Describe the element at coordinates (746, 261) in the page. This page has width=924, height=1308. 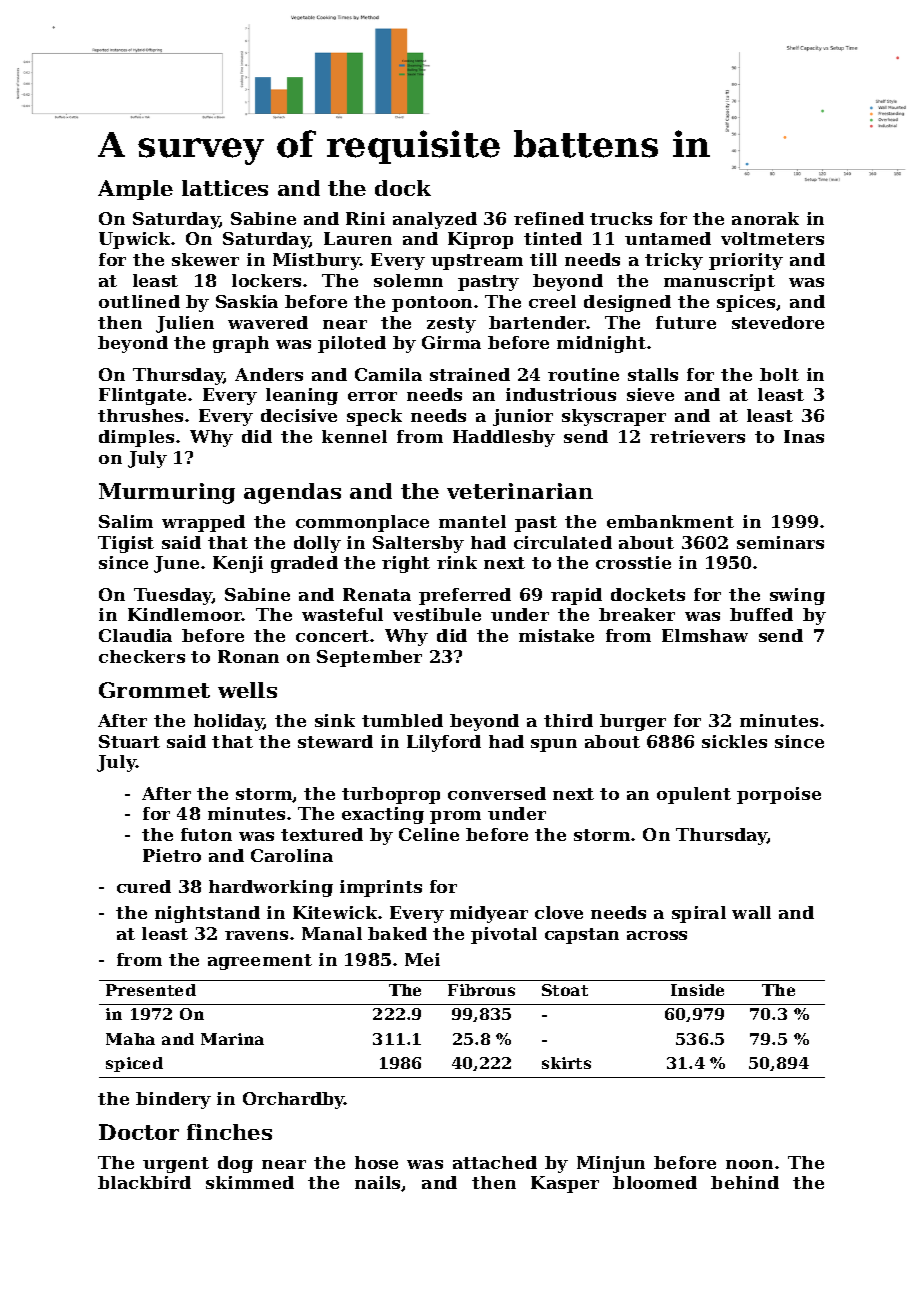
I see `priority` at that location.
